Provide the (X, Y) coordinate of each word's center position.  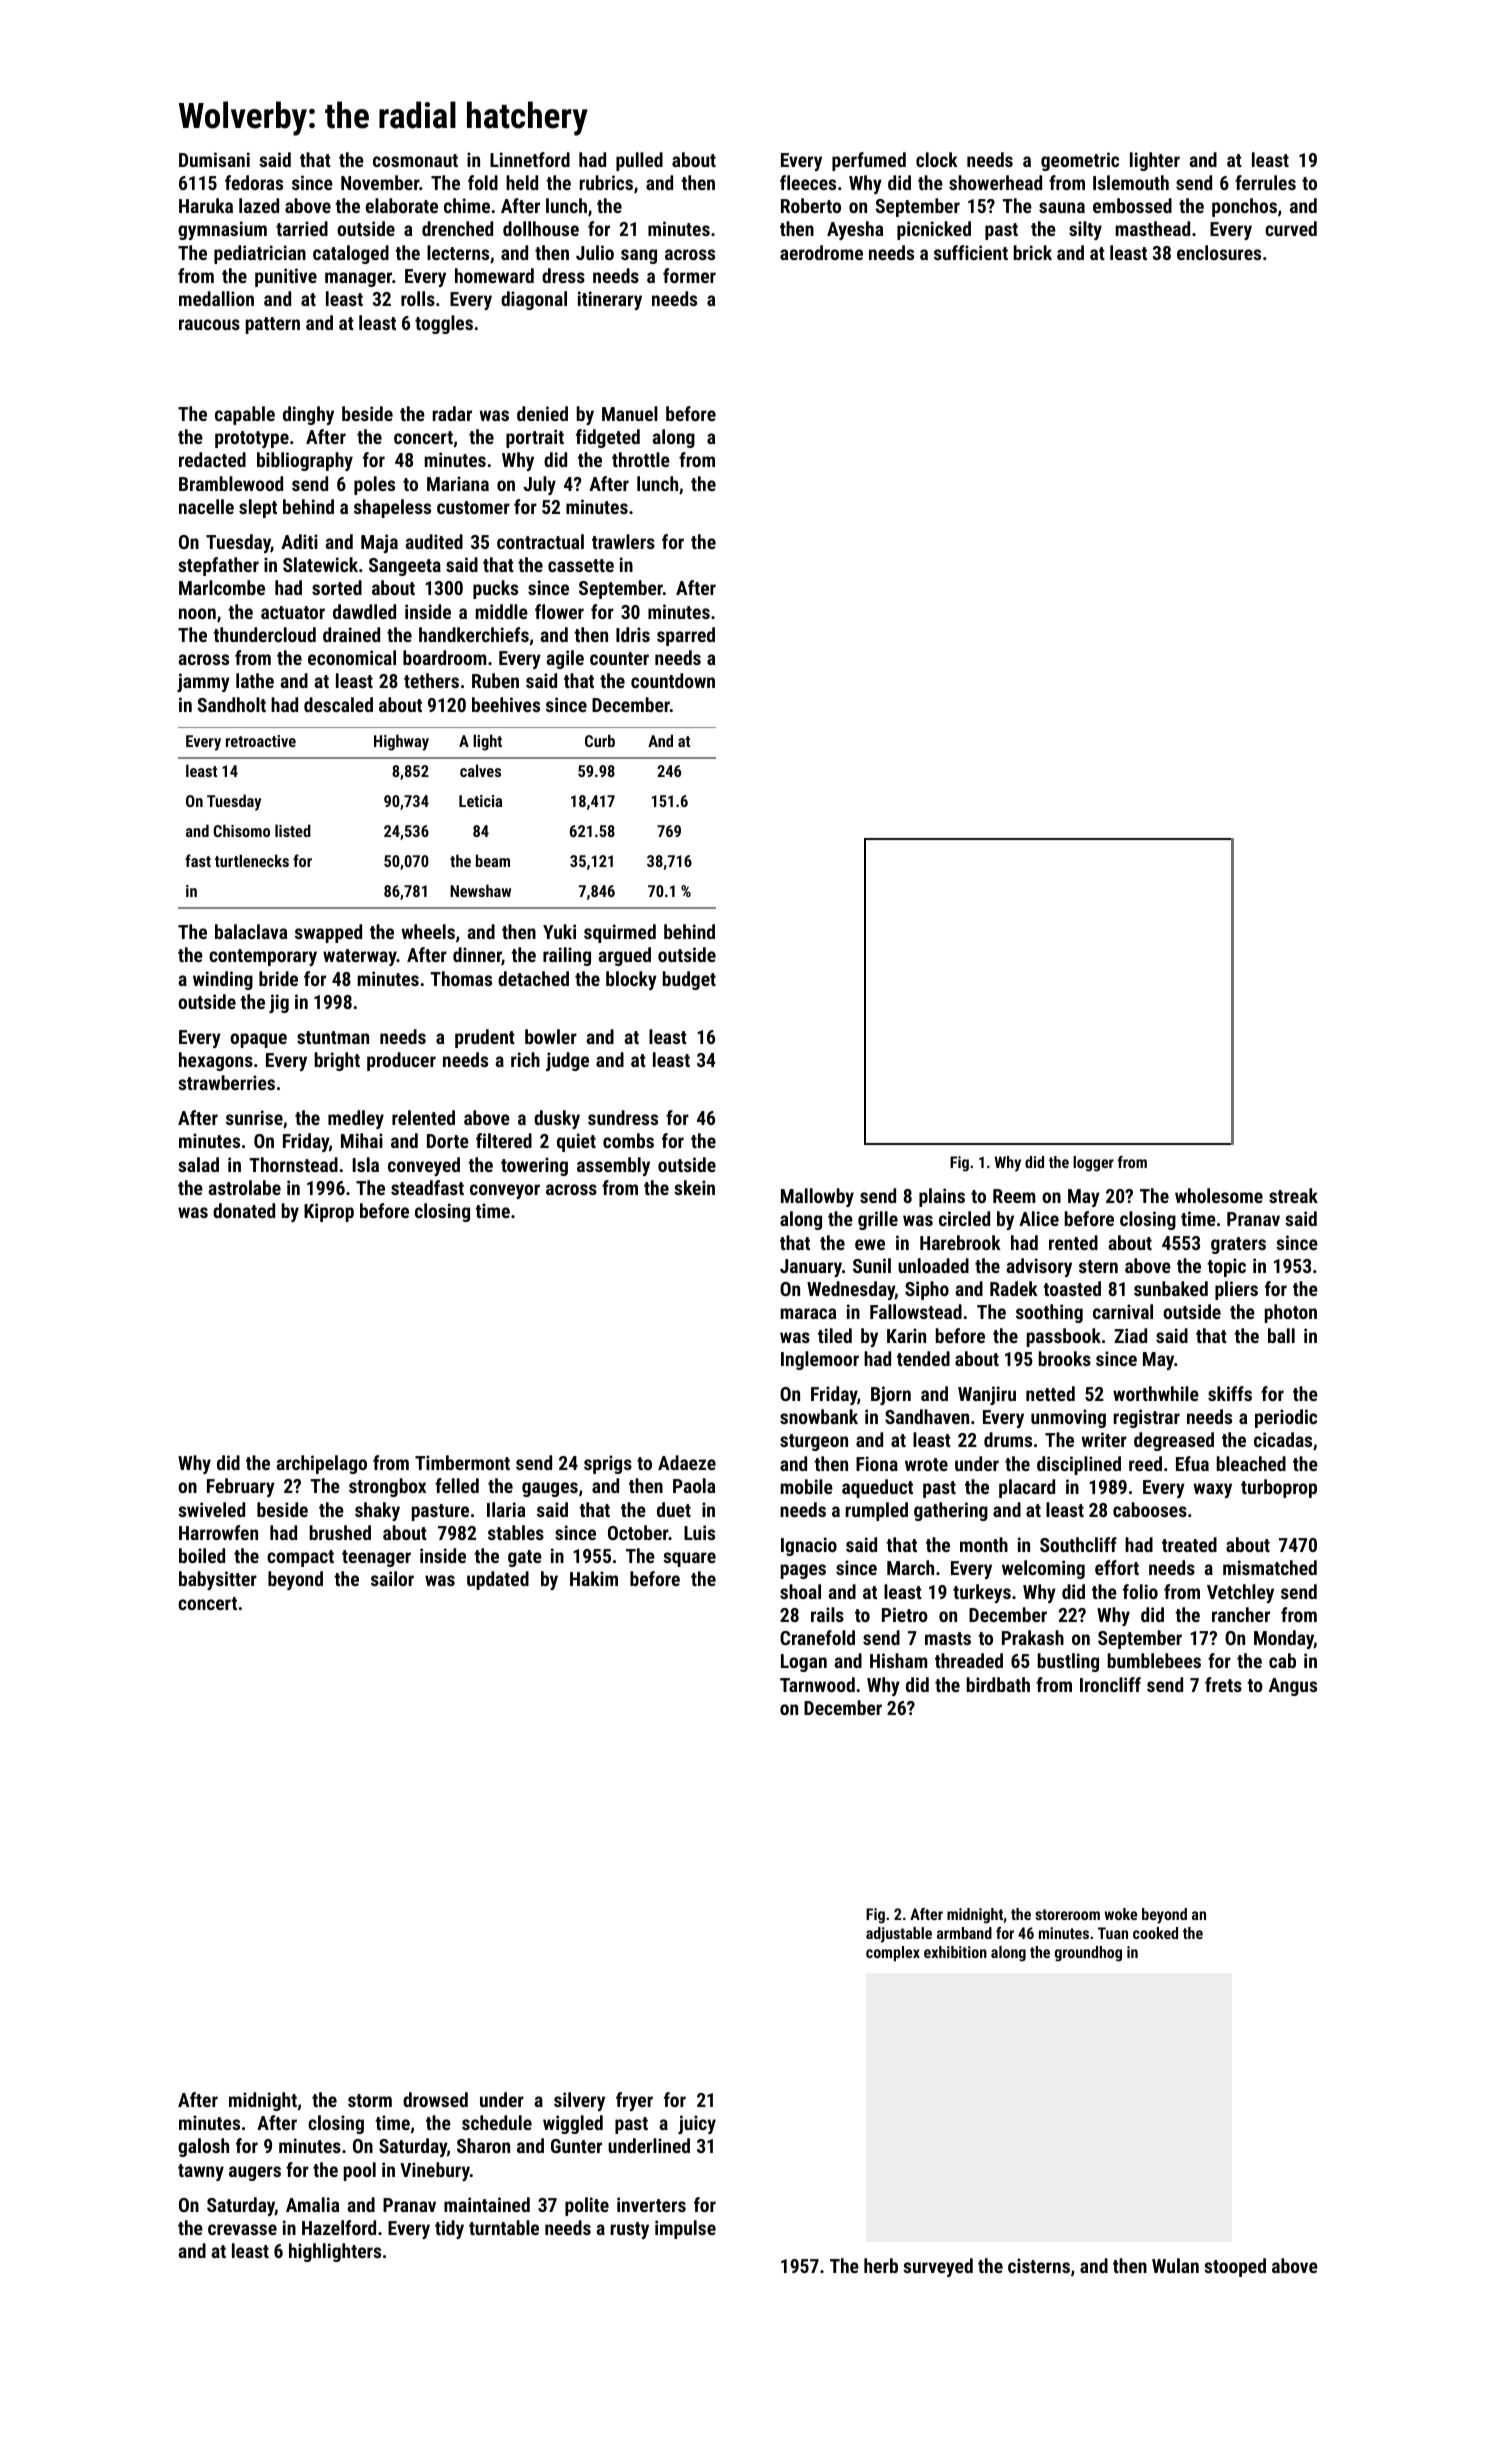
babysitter (218, 1580)
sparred (686, 636)
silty (1085, 230)
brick (1033, 252)
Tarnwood (817, 1684)
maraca (808, 1313)
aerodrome (821, 252)
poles (374, 485)
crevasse (242, 2229)
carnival (1123, 1311)
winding (223, 980)
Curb (600, 740)
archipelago (321, 1464)
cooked (1155, 1933)
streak (1293, 1195)
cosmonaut (415, 160)
